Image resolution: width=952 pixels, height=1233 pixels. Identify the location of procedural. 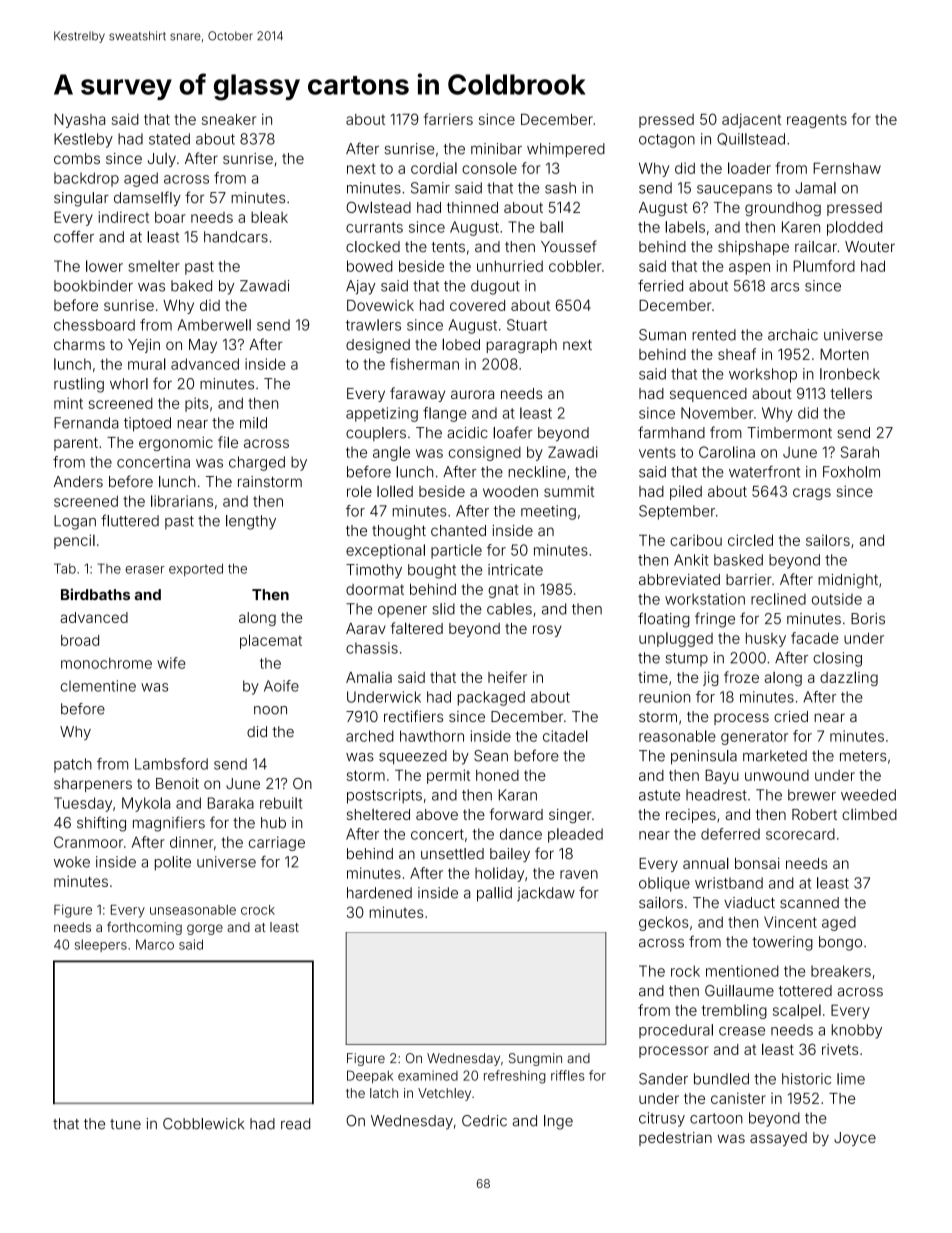
(676, 1031).
